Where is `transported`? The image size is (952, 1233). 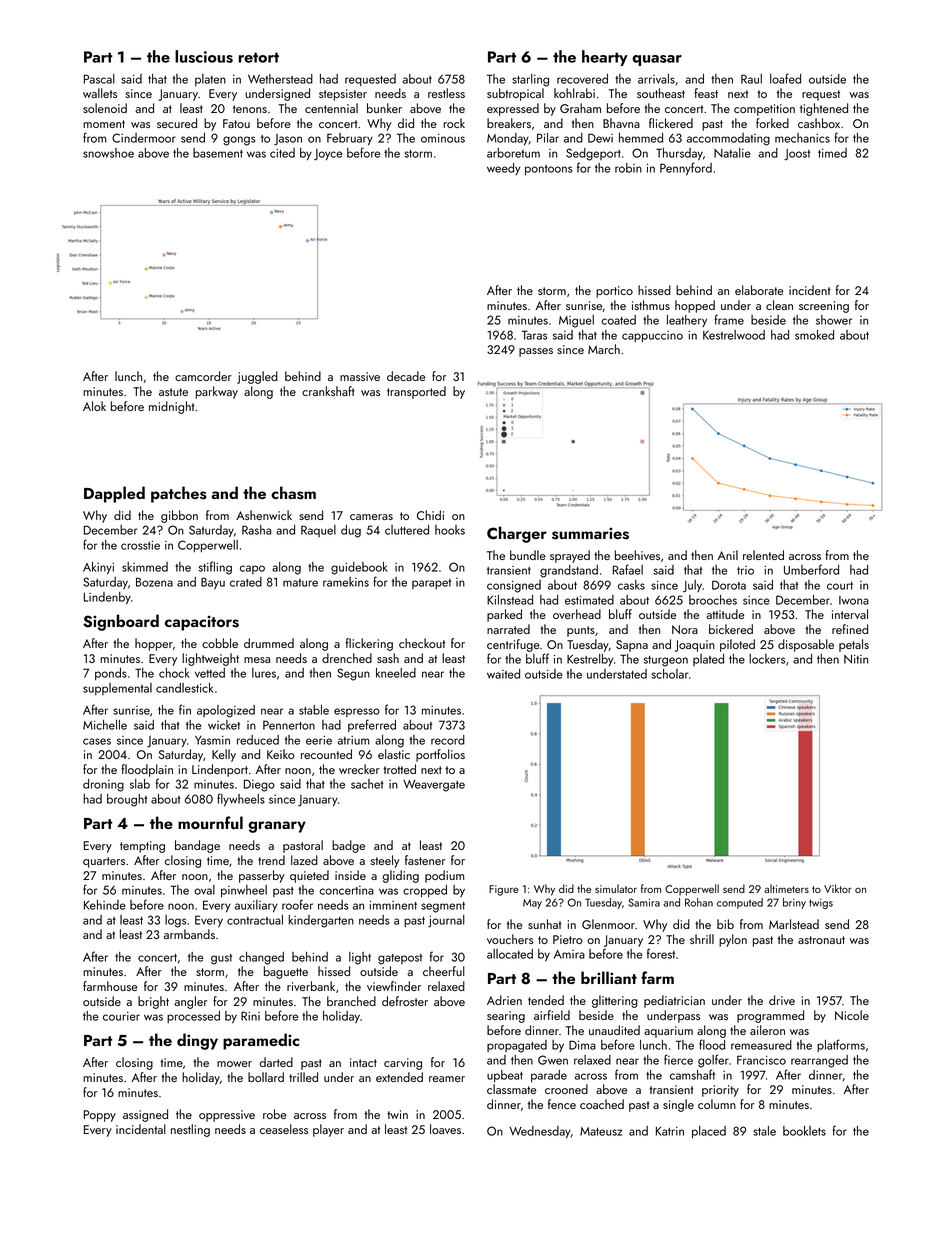
transported is located at coordinates (416, 392).
